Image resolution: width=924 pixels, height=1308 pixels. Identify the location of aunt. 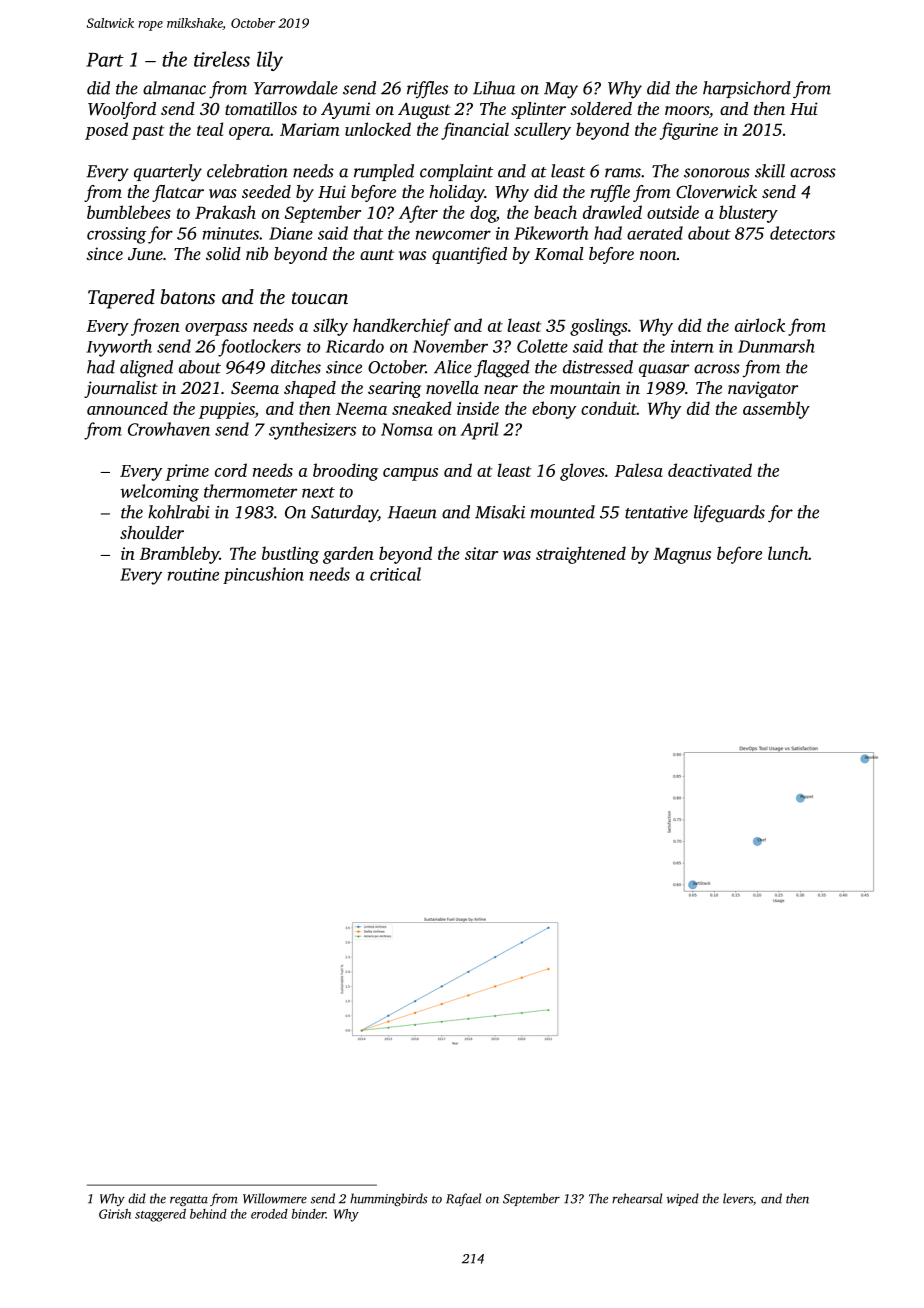
(377, 254).
